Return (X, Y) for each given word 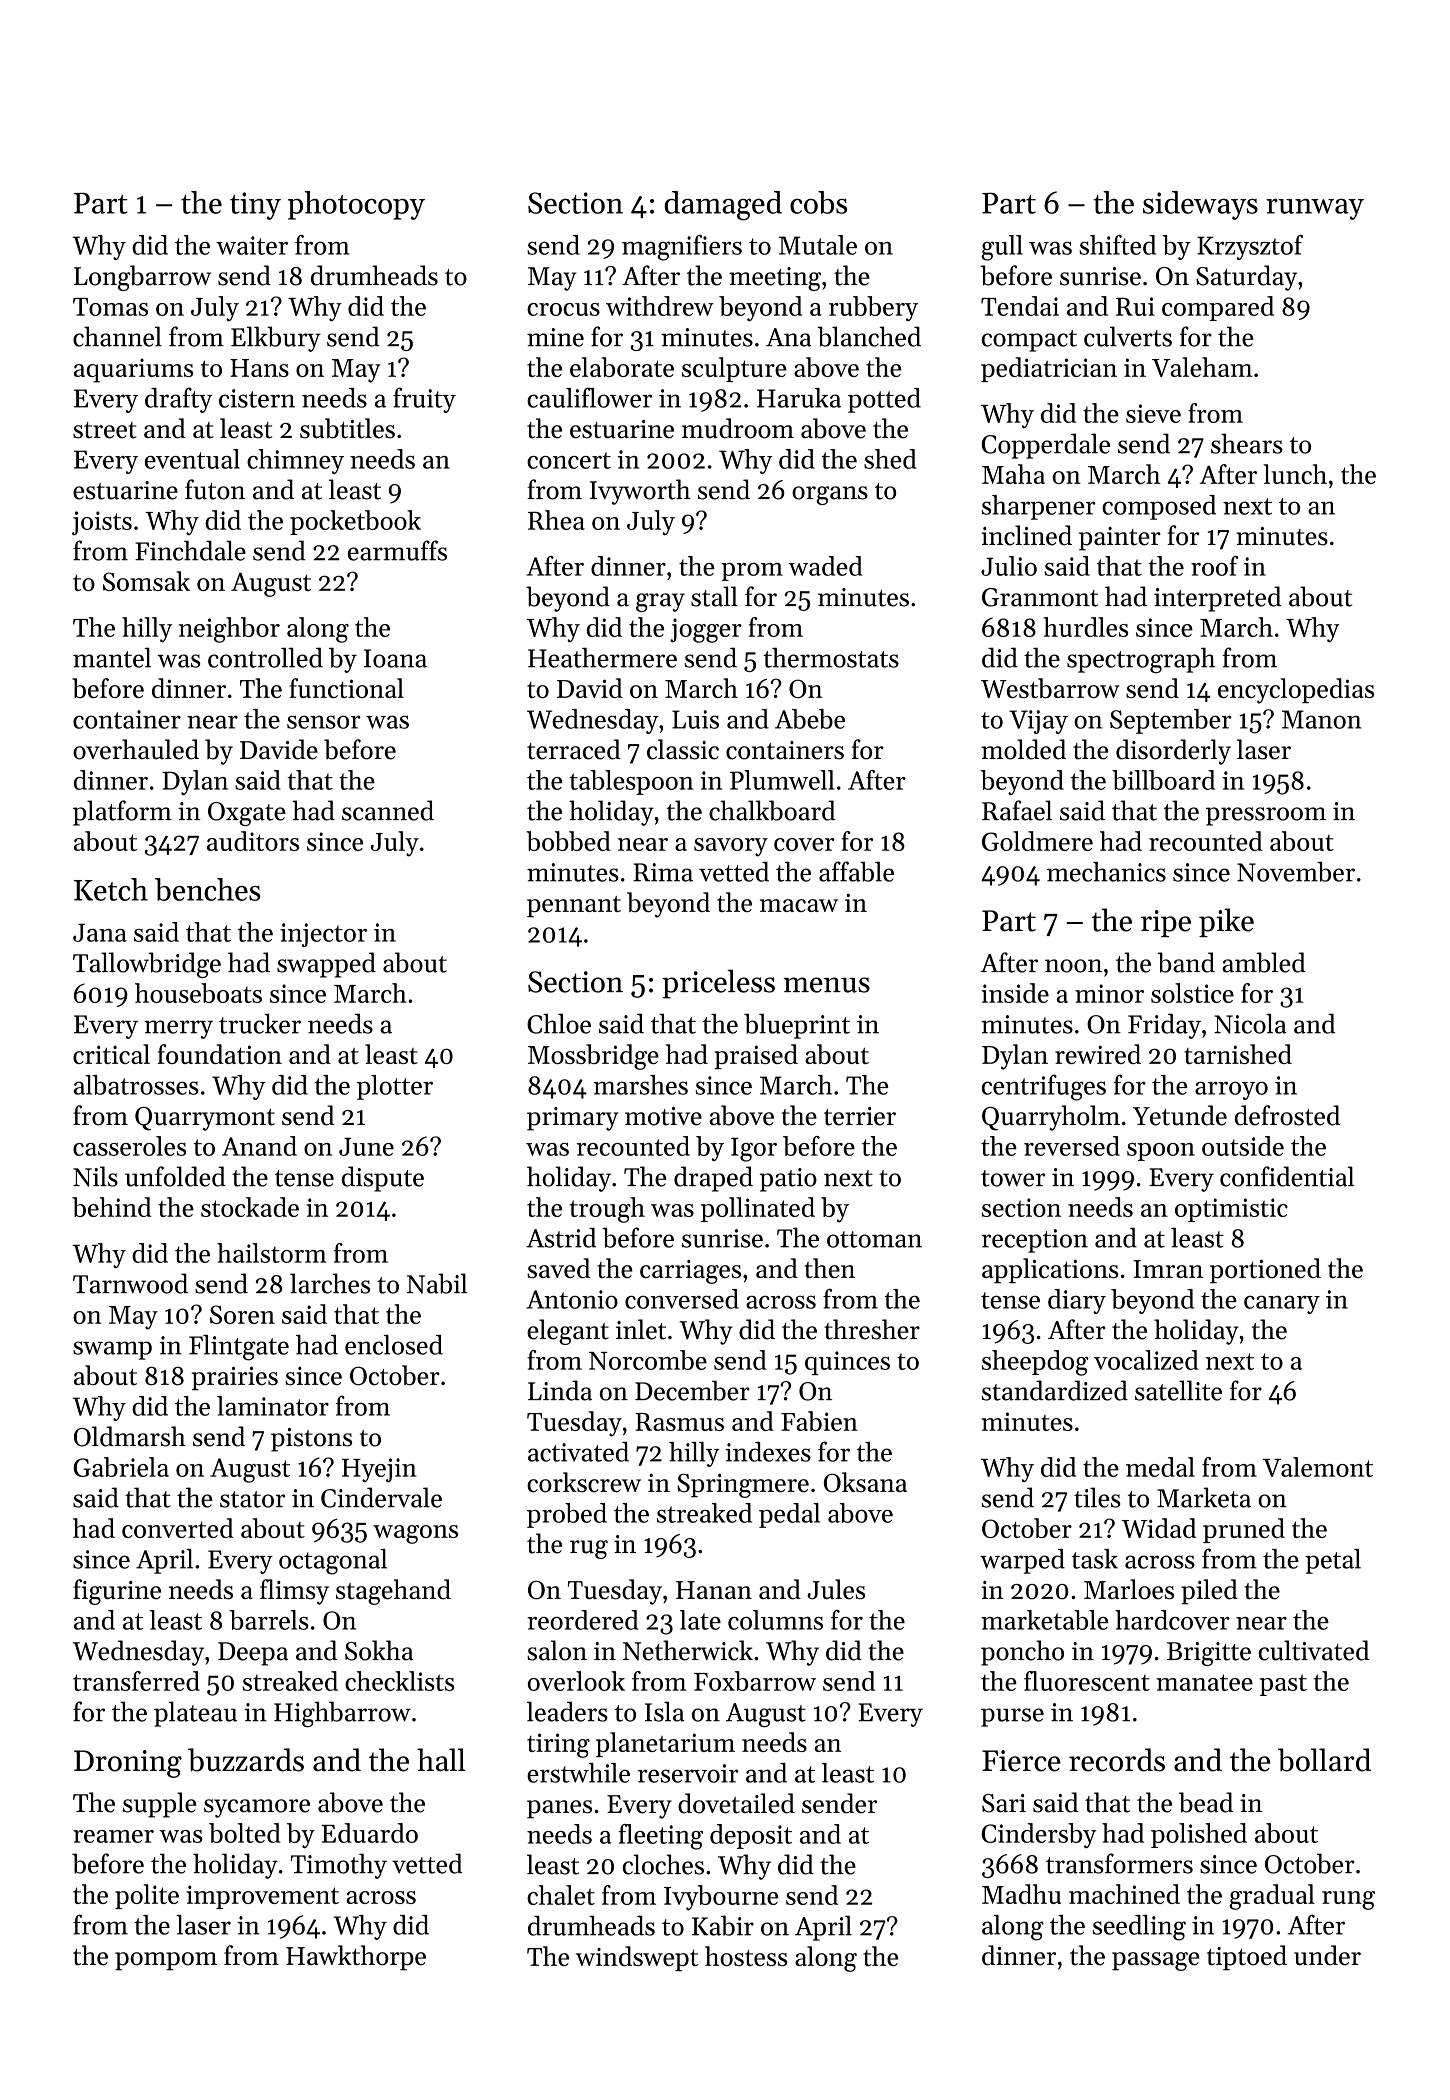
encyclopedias (1296, 691)
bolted (245, 1833)
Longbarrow (142, 278)
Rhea (556, 520)
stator (252, 1499)
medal (1160, 1467)
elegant (568, 1332)
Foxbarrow (755, 1681)
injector (323, 935)
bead (1206, 1802)
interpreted (1217, 599)
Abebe (810, 719)
